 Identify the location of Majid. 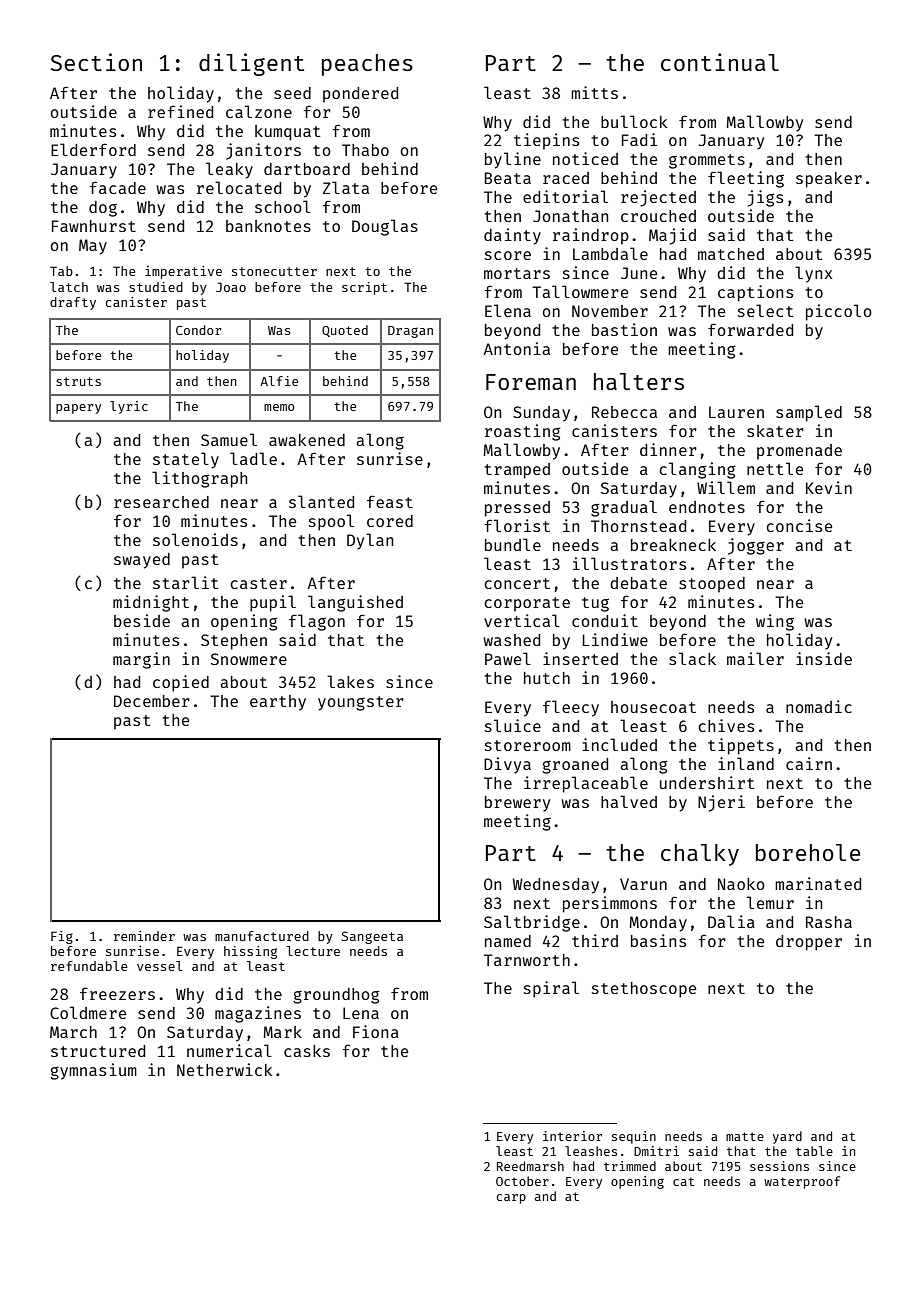
(672, 236).
